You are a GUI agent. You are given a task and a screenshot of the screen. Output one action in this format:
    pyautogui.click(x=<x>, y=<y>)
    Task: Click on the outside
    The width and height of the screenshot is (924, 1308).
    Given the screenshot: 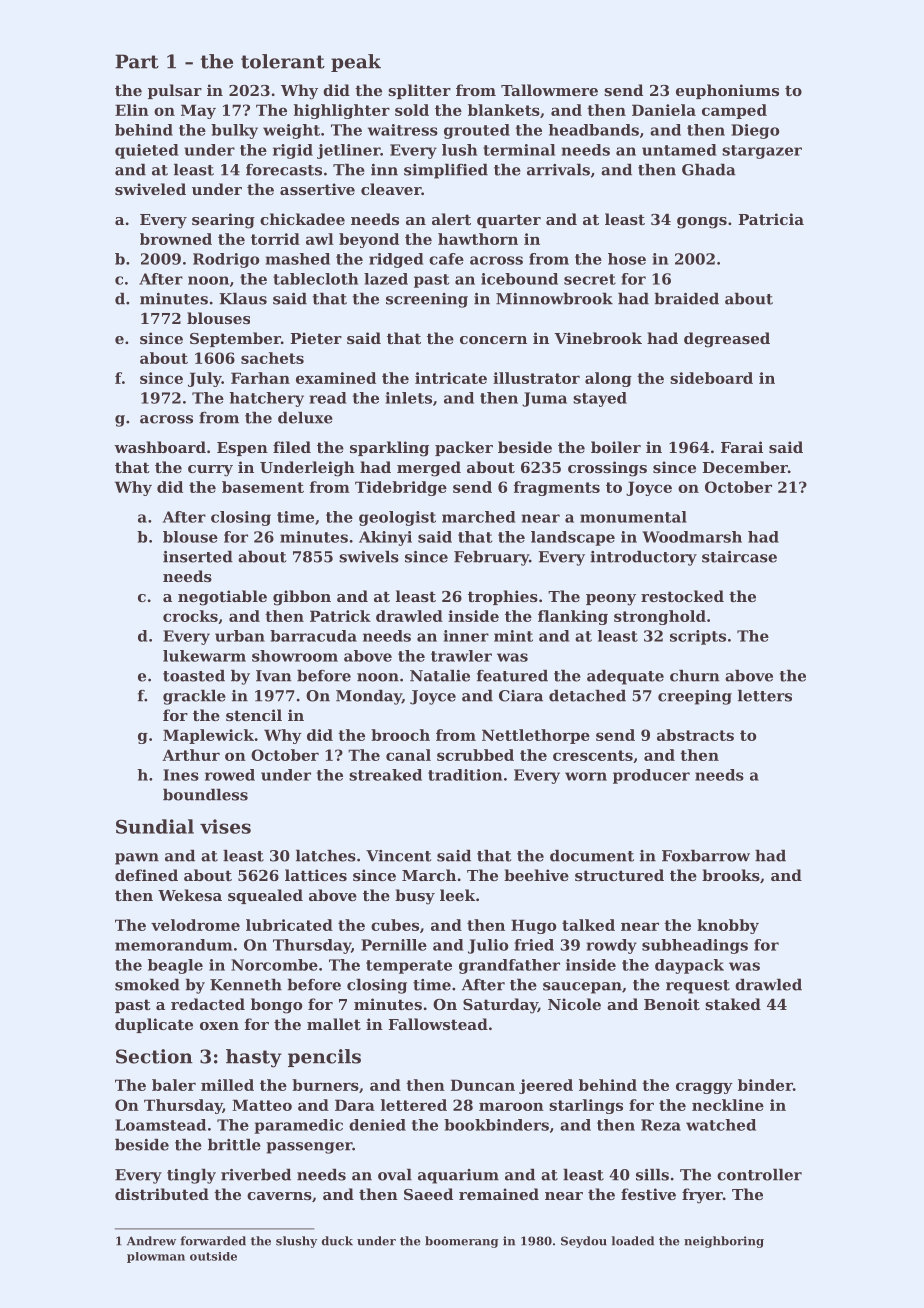 What is the action you would take?
    pyautogui.click(x=213, y=1256)
